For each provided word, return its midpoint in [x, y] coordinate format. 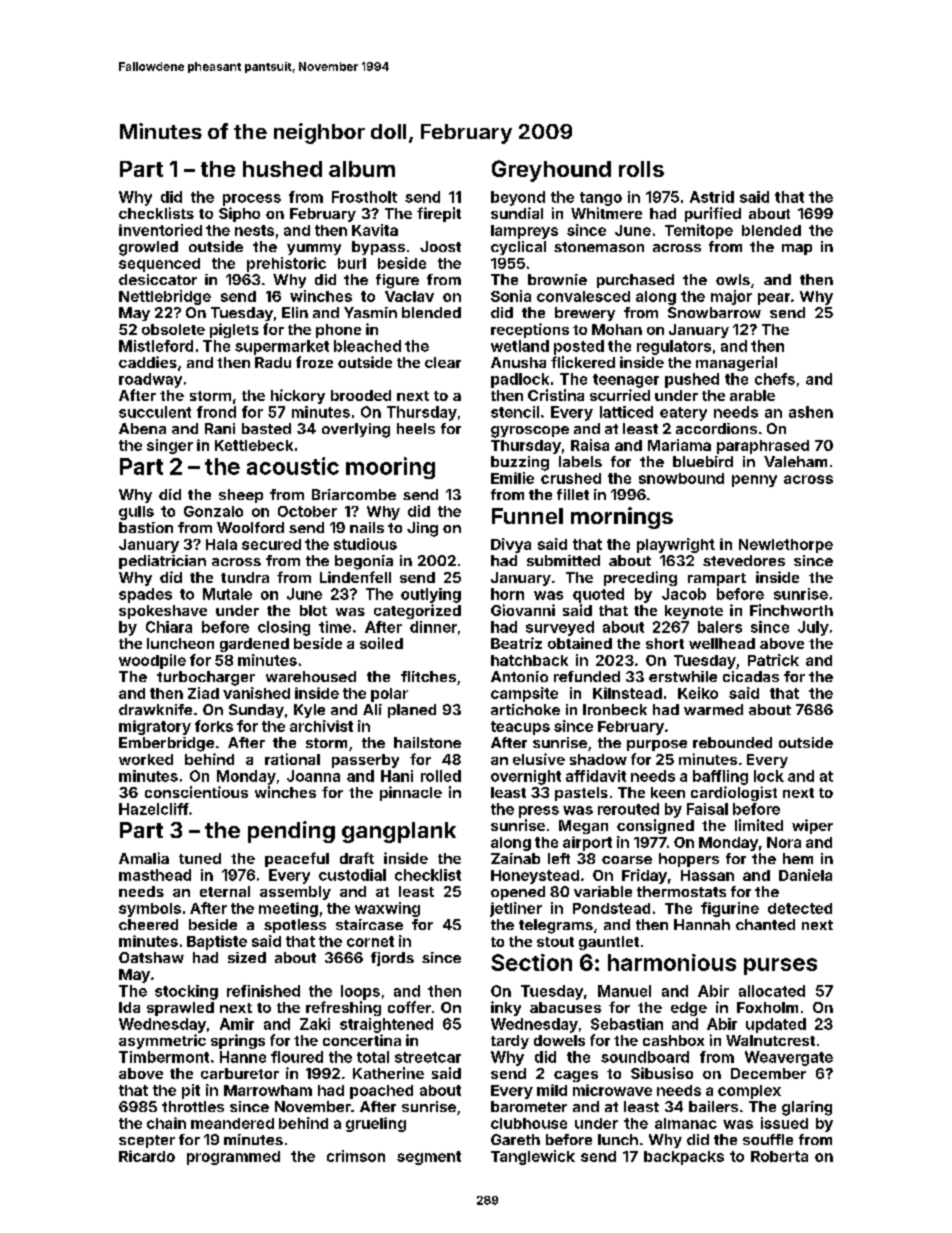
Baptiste [217, 942]
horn [507, 594]
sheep [241, 496]
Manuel [624, 991]
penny [754, 481]
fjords [392, 959]
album [362, 169]
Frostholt [364, 197]
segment [429, 1158]
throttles [193, 1106]
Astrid [712, 197]
